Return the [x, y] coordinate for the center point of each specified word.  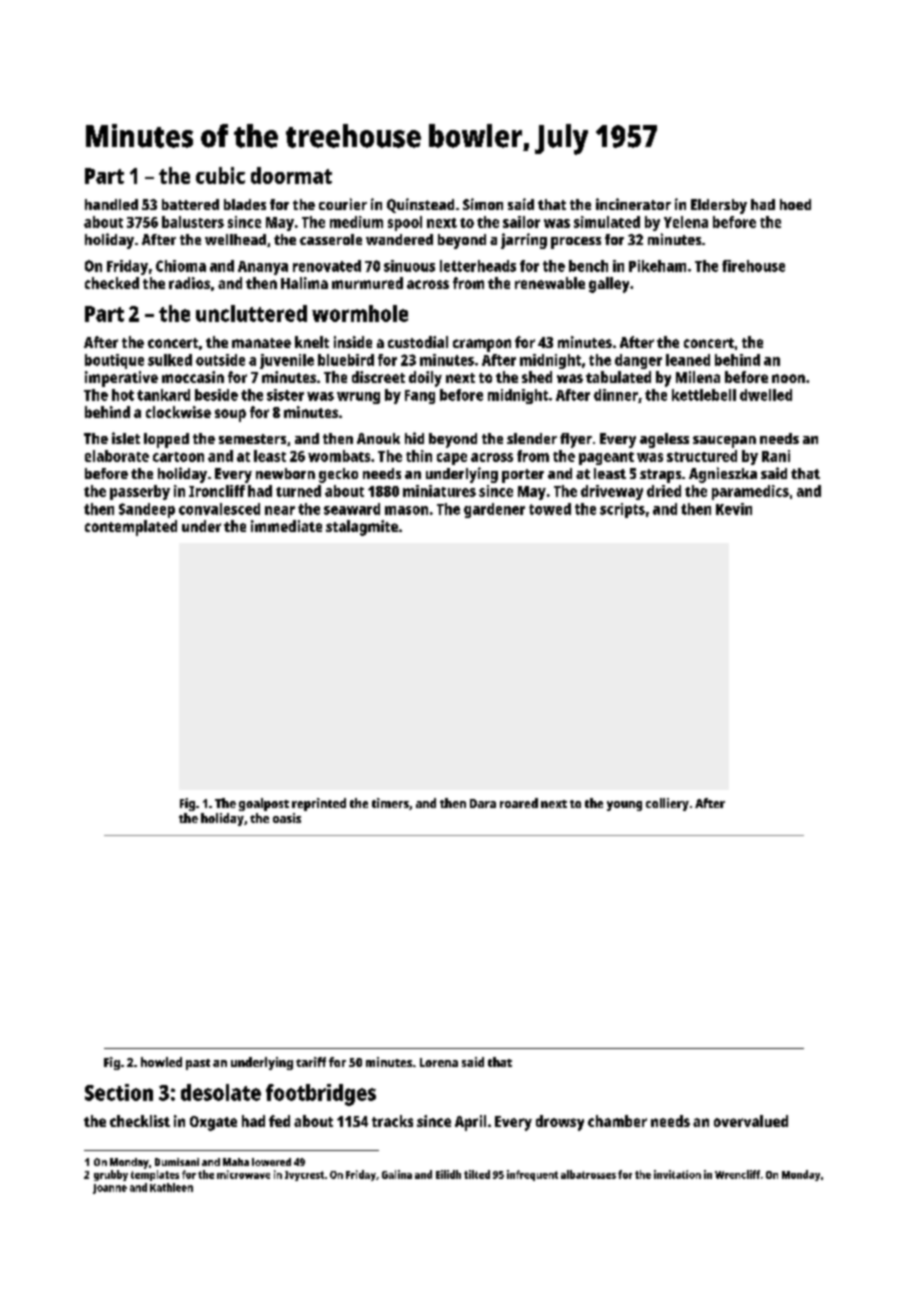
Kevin [734, 509]
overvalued [751, 1121]
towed [550, 509]
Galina [397, 1174]
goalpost [264, 804]
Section [119, 1092]
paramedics [750, 492]
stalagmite [362, 528]
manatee [261, 343]
